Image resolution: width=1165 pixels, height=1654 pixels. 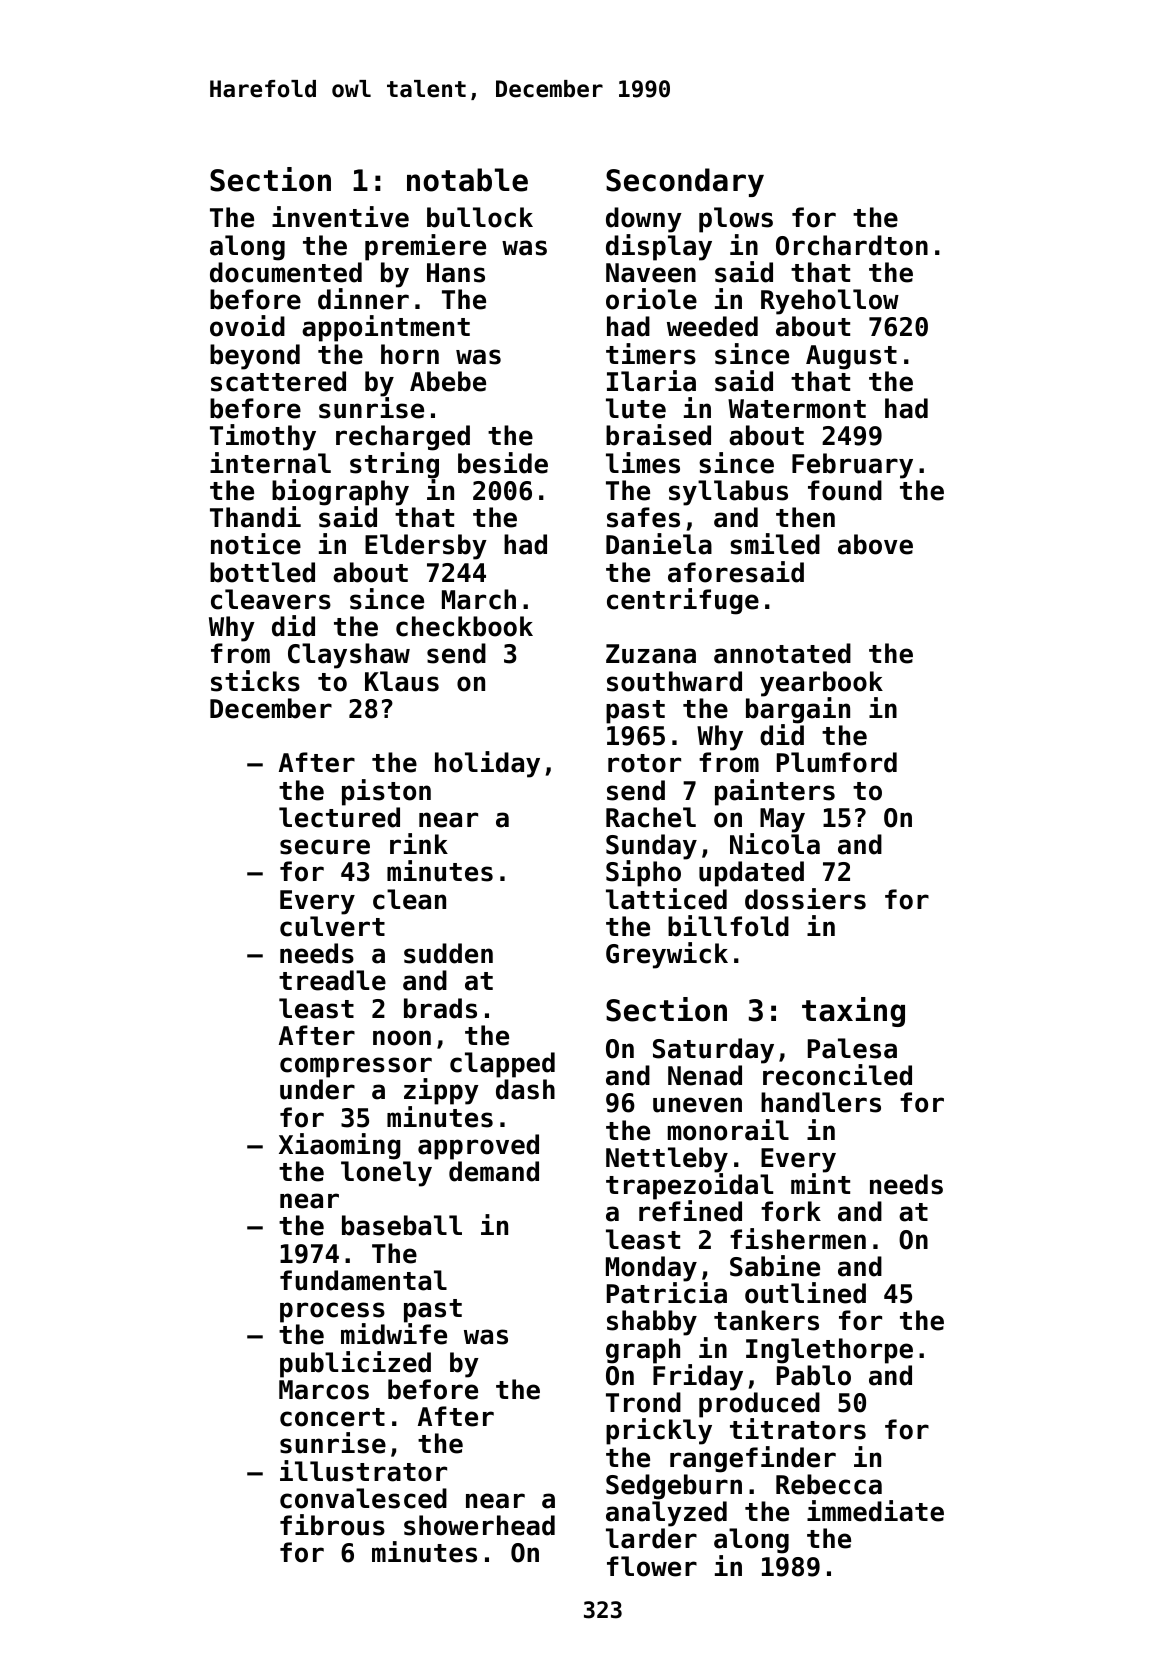 I want to click on Orchardton, so click(x=852, y=245).
